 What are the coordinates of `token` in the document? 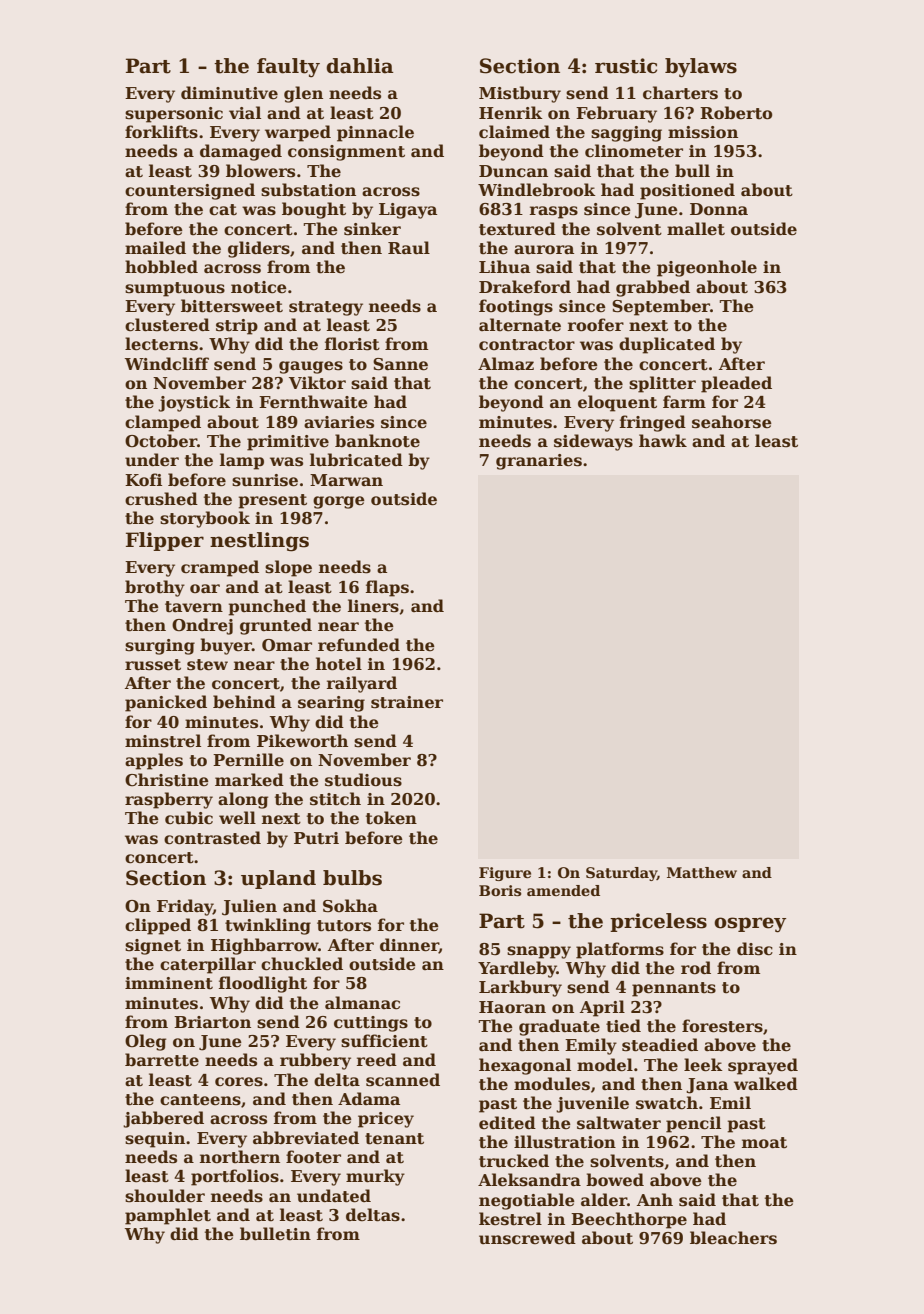 It's located at (391, 818).
